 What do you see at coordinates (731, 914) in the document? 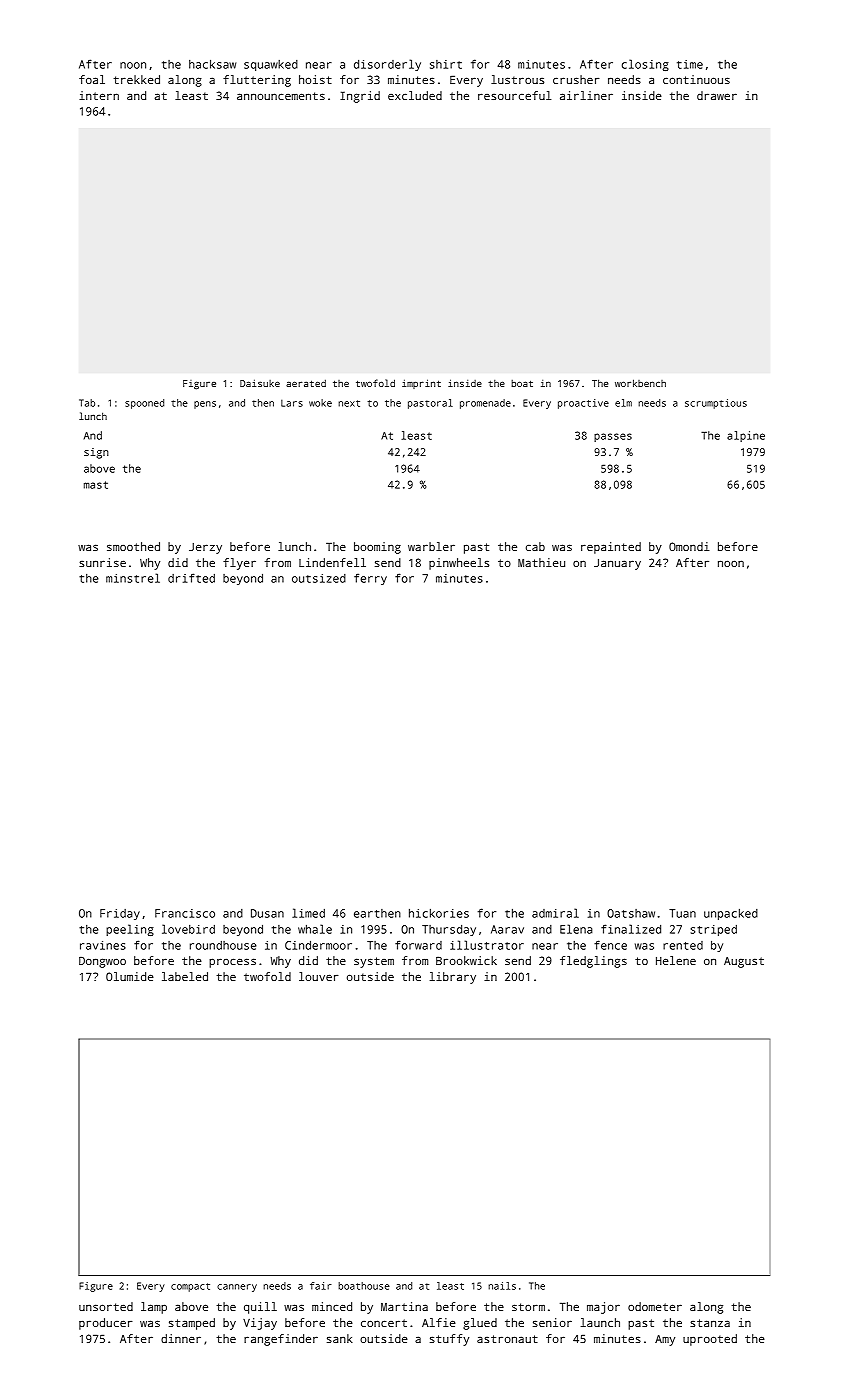
I see `unpacked` at bounding box center [731, 914].
